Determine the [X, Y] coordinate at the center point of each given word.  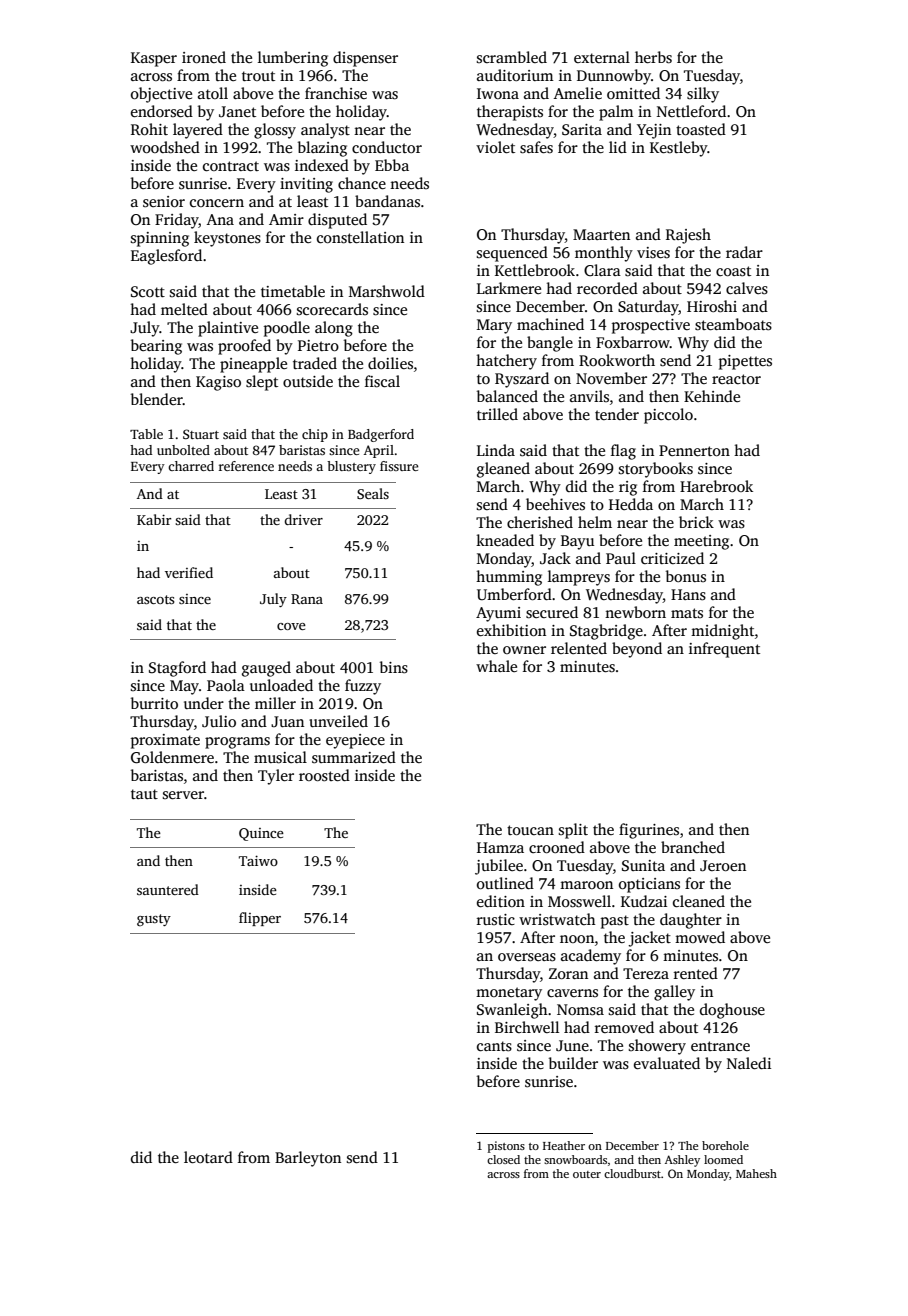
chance [362, 183]
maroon [586, 885]
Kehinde [712, 396]
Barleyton [308, 1159]
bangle [550, 344]
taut [144, 794]
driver [304, 519]
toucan [530, 830]
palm [616, 113]
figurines [649, 831]
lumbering [293, 59]
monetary [509, 994]
